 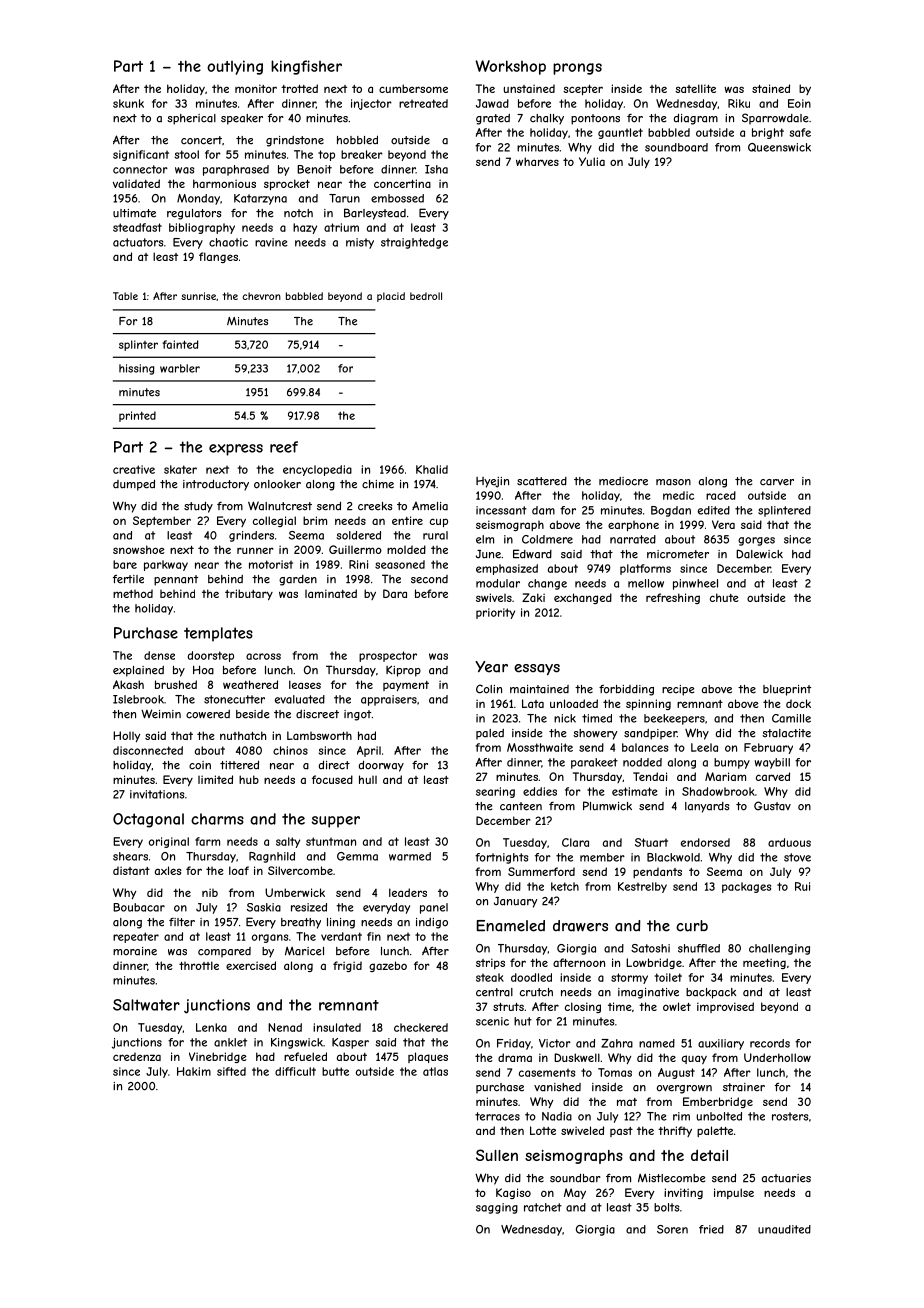 I want to click on Saltwater, so click(x=146, y=1005).
